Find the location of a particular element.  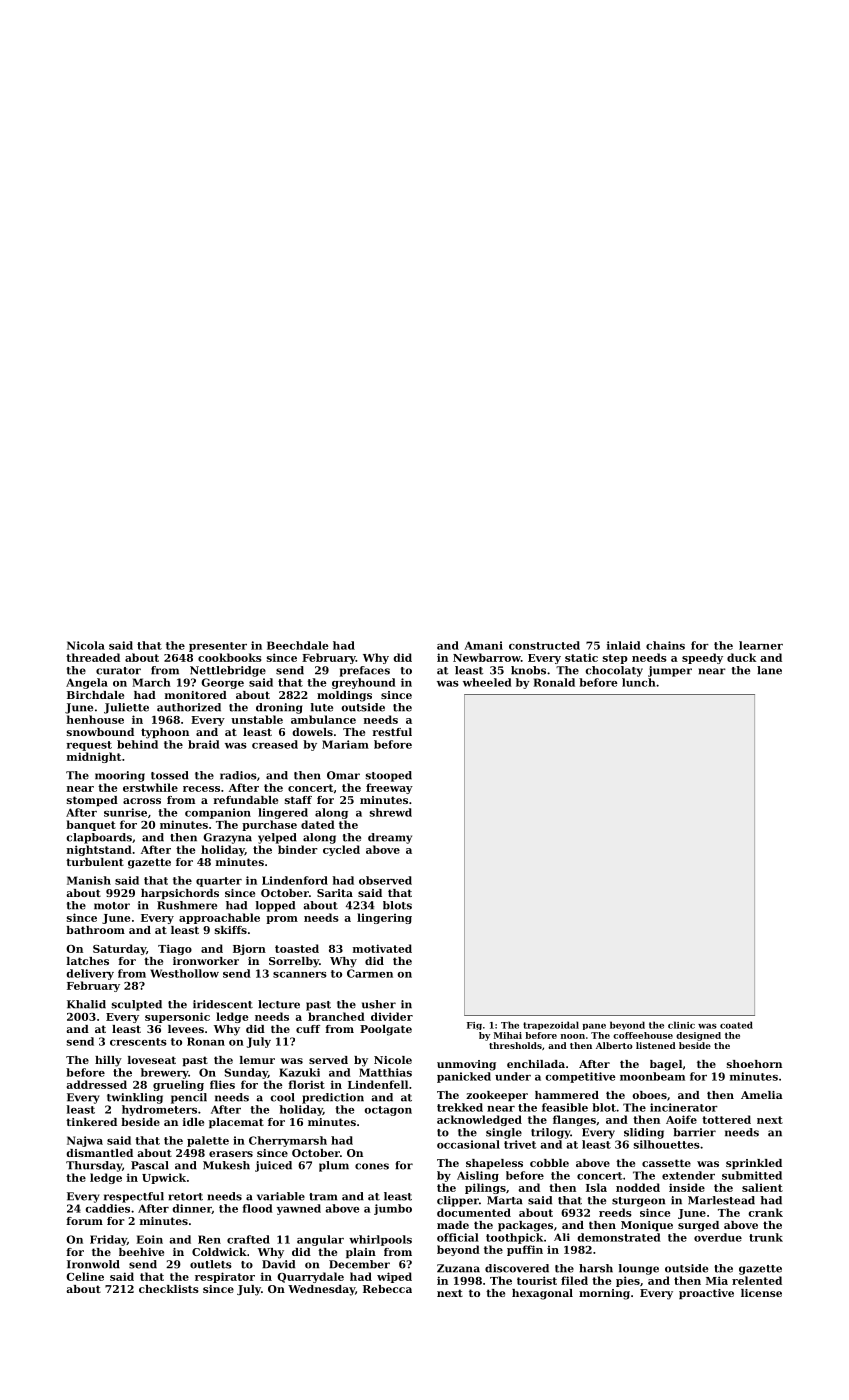

stomped is located at coordinates (92, 801).
